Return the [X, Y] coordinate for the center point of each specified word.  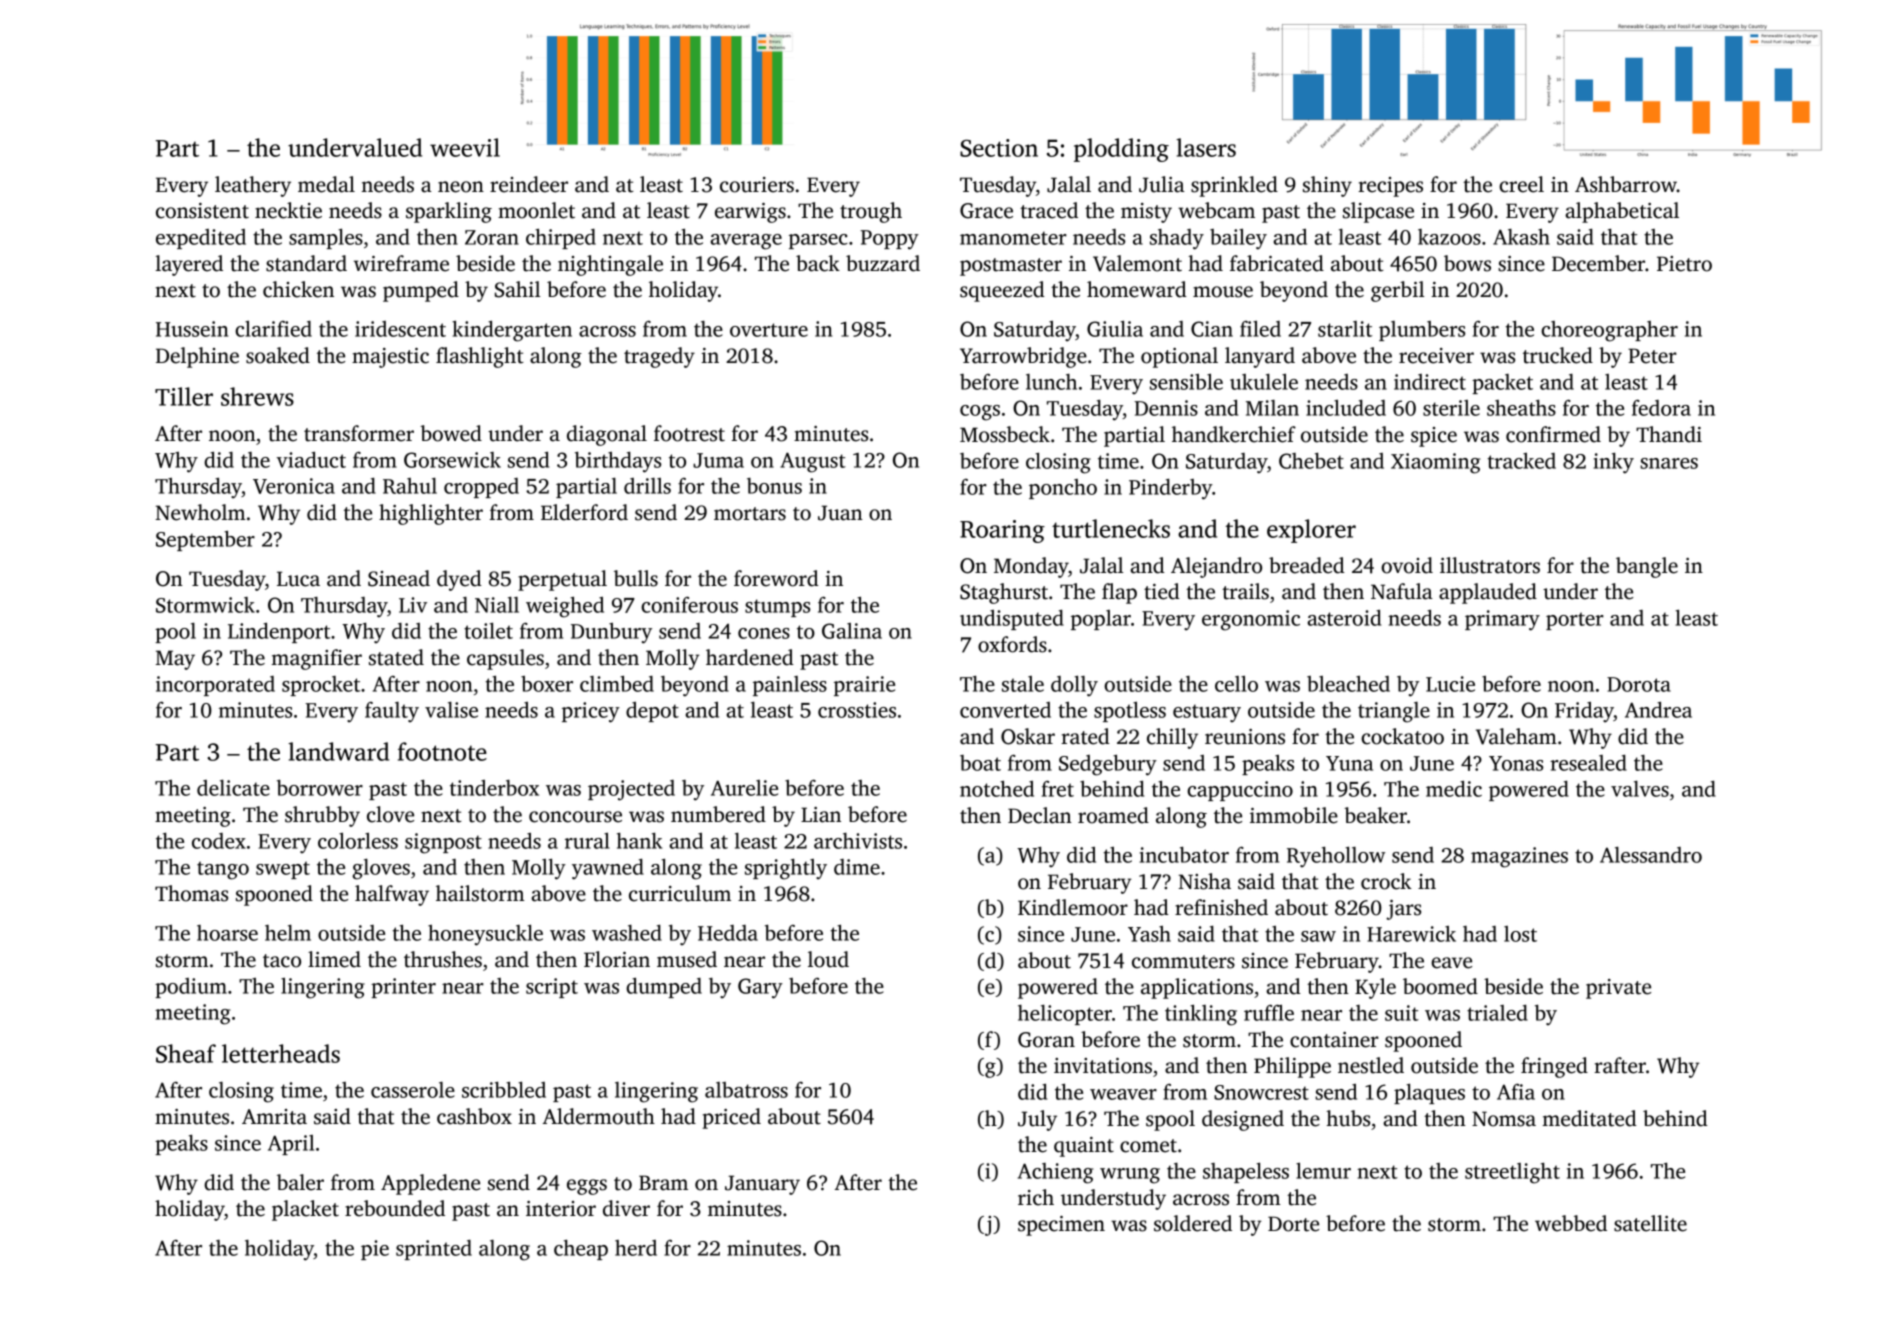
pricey [591, 712]
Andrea [1658, 709]
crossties [857, 710]
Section [999, 148]
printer [403, 988]
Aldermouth [599, 1116]
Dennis [1166, 408]
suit [1402, 1013]
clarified [273, 328]
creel [1521, 184]
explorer [1311, 531]
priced [731, 1118]
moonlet [536, 210]
